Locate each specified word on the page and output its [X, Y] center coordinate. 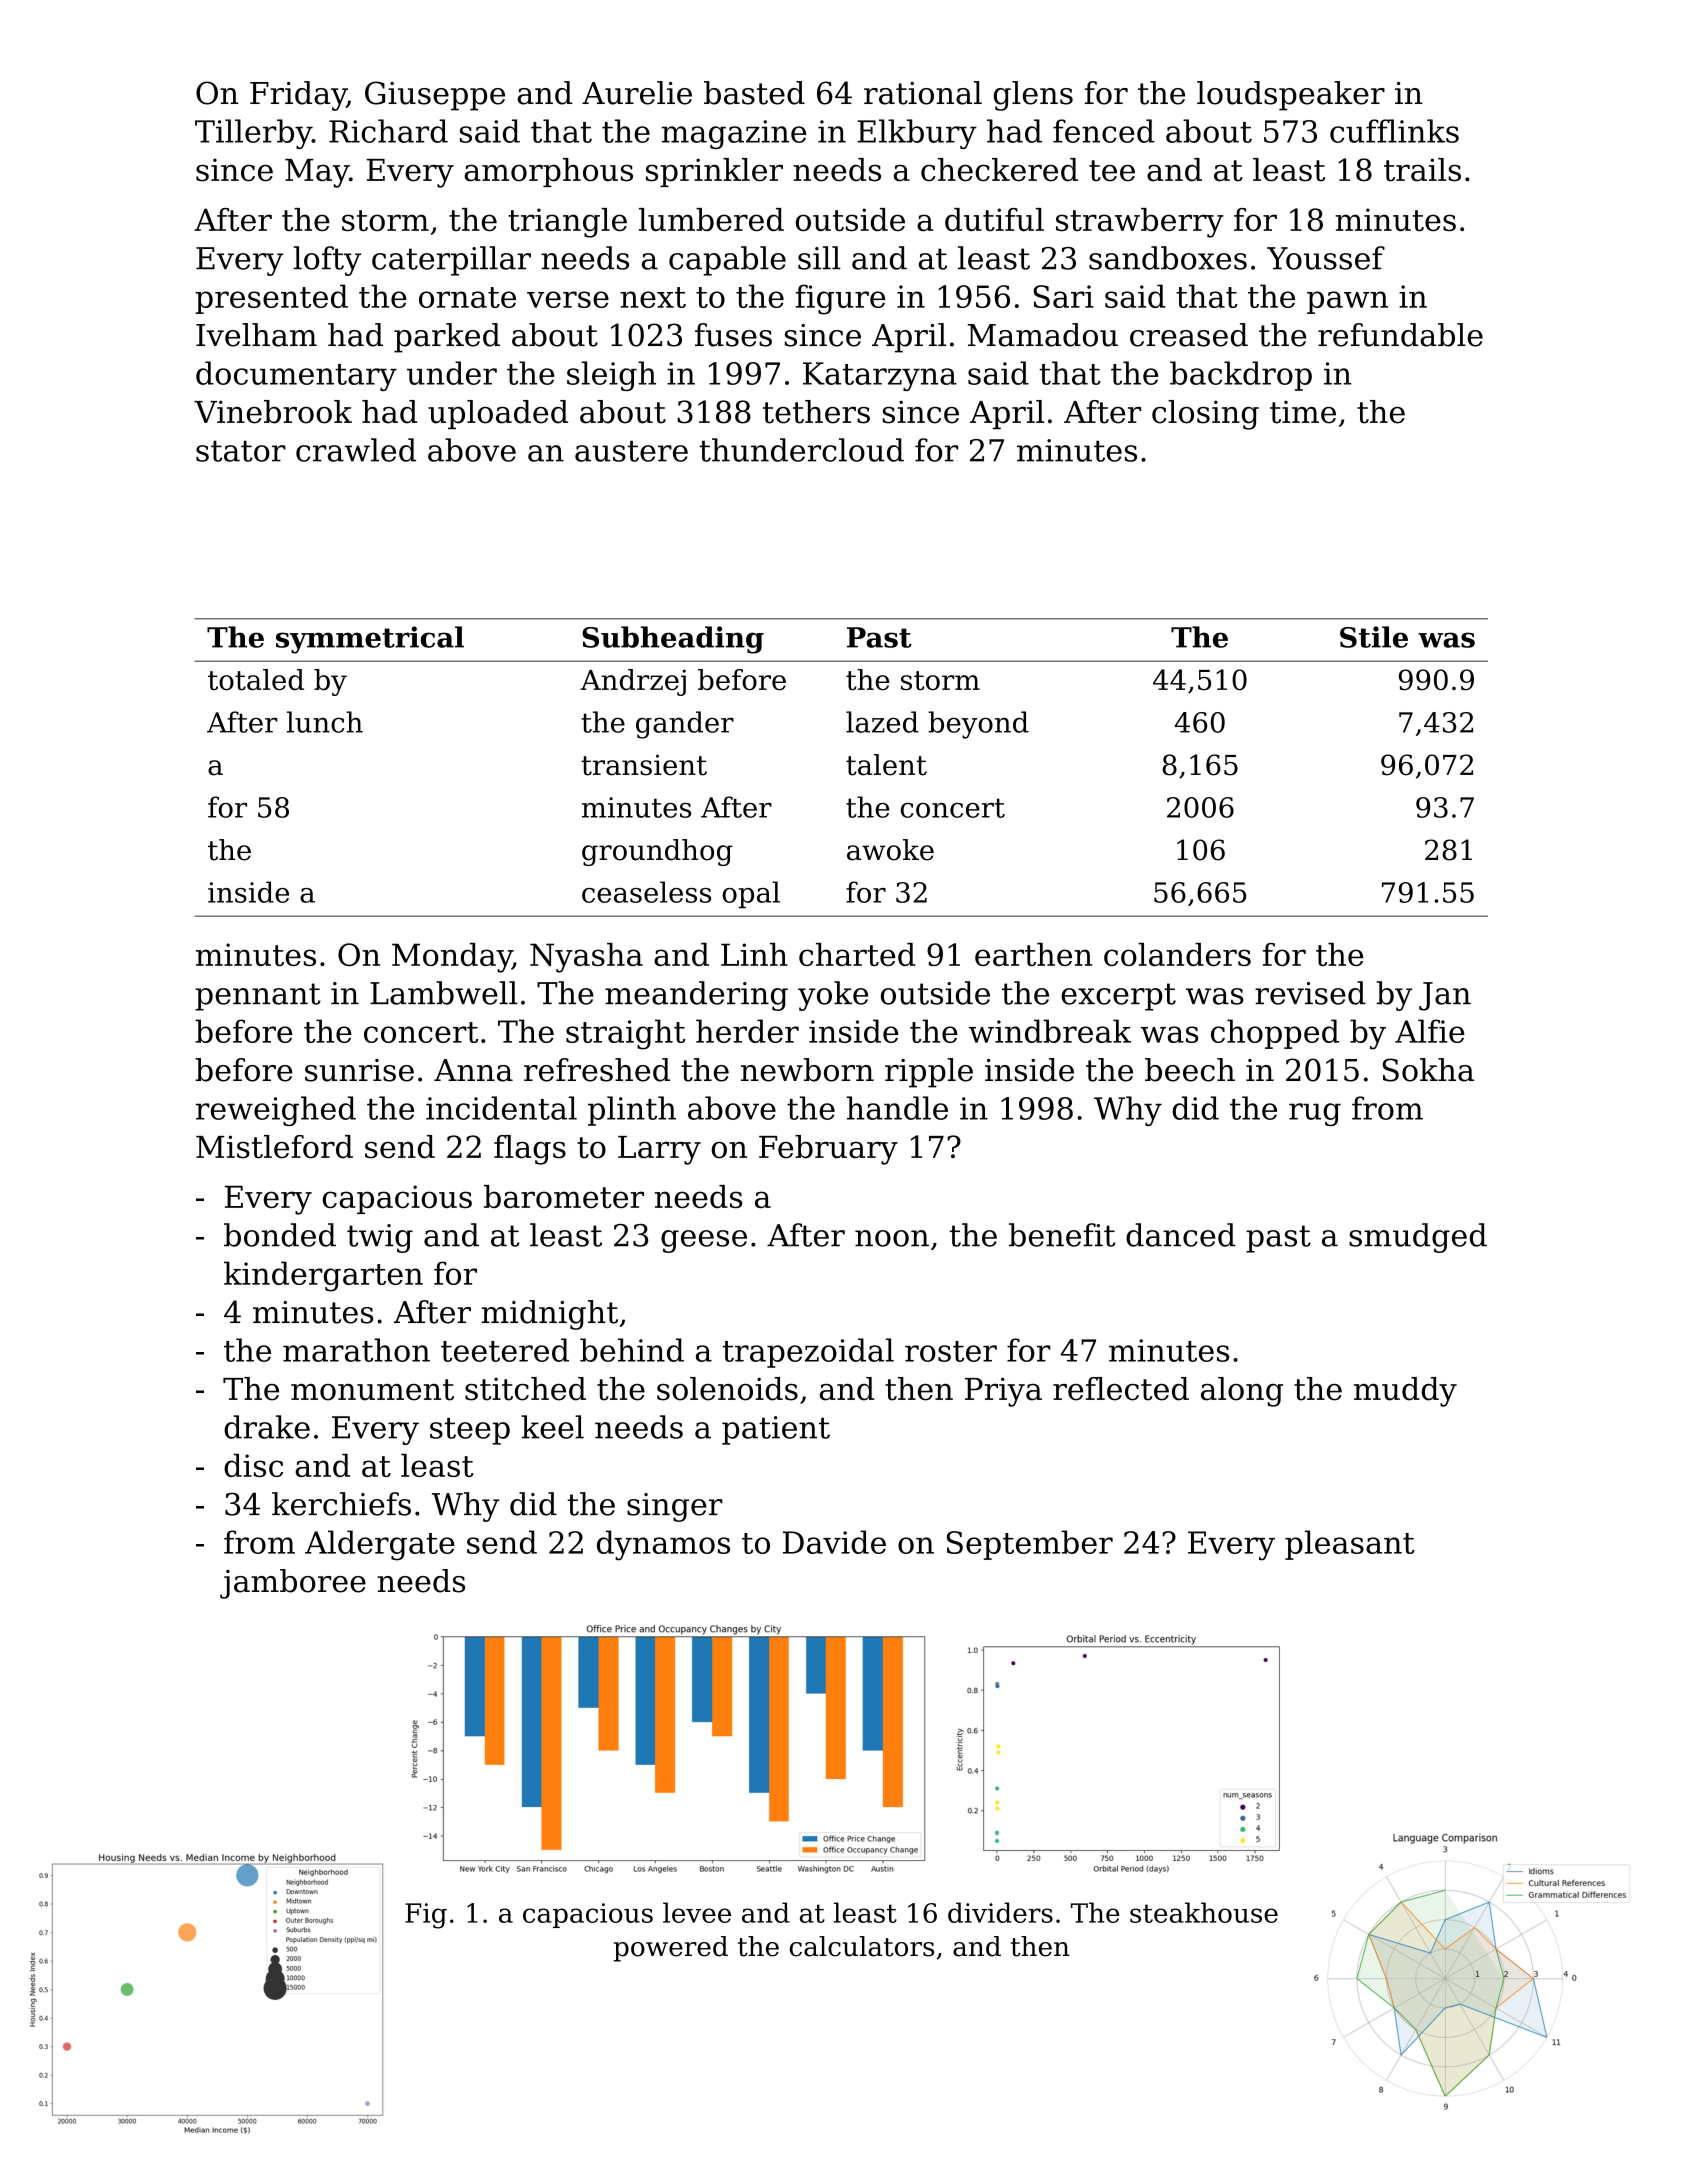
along [1242, 1392]
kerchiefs [341, 1504]
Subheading [673, 640]
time [1303, 412]
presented [271, 299]
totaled [256, 680]
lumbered [711, 219]
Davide [834, 1542]
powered [671, 1949]
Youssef [1326, 258]
